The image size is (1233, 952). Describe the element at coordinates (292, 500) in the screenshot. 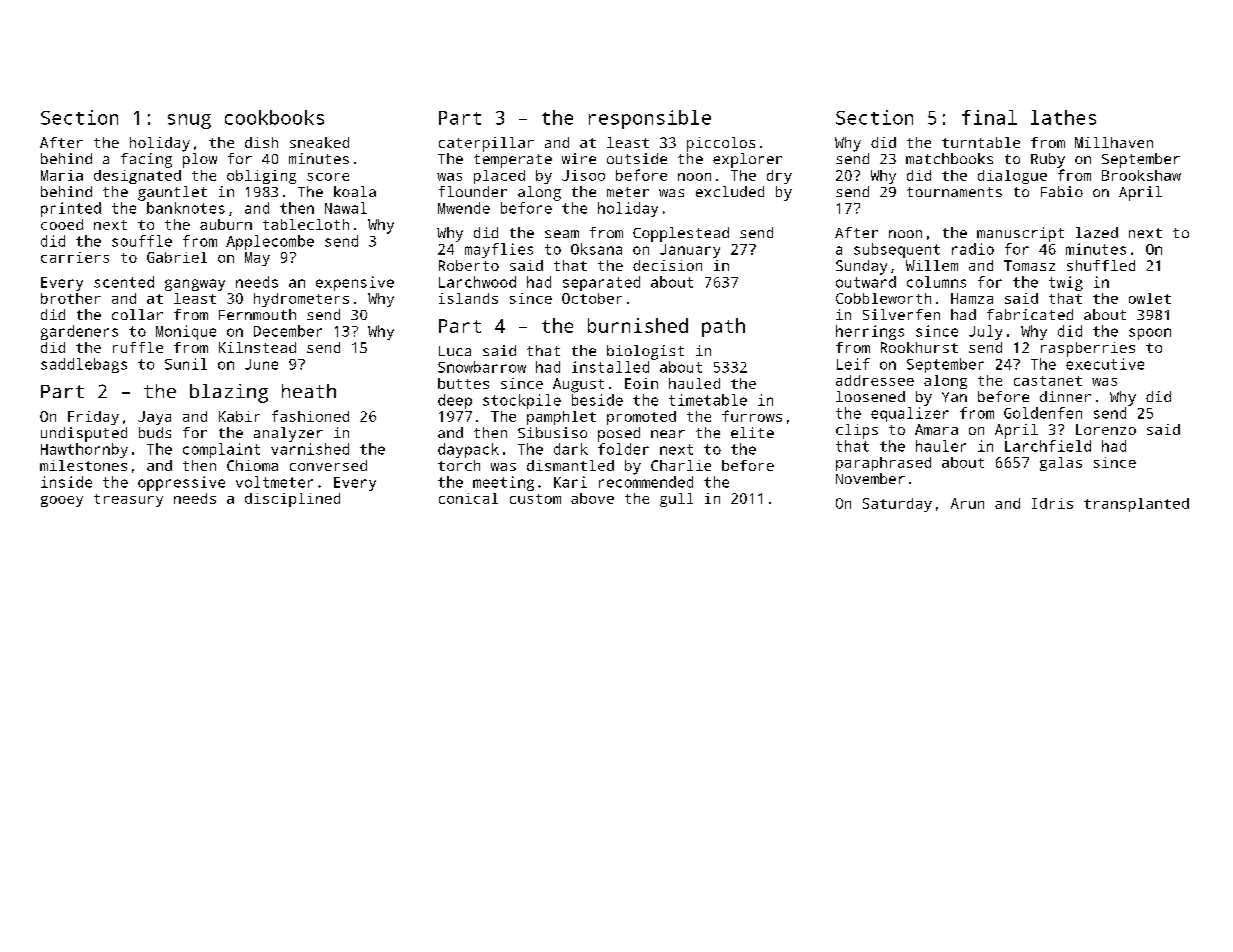

I see `disciplined` at that location.
